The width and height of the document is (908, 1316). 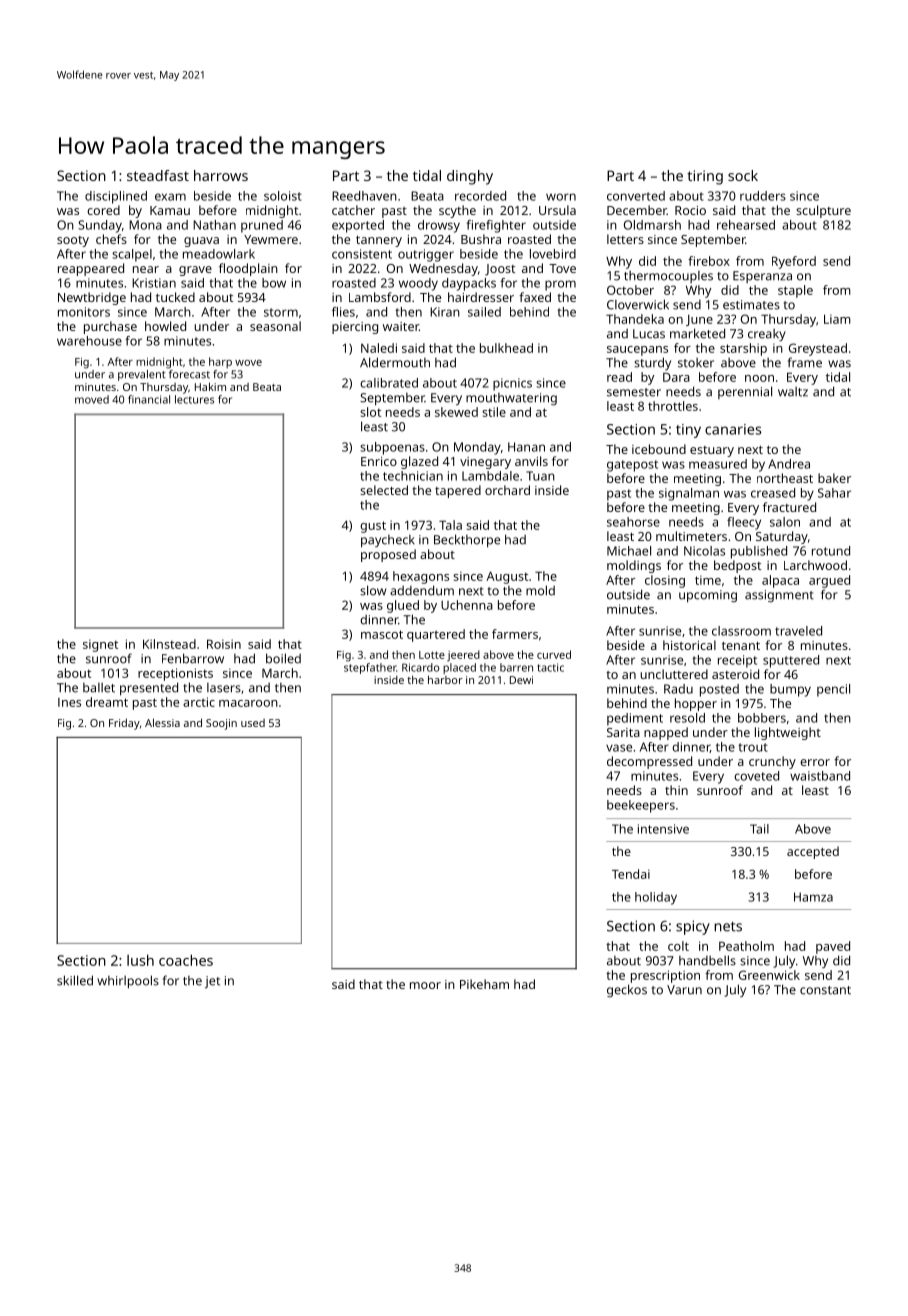 What do you see at coordinates (253, 723) in the document?
I see `used` at bounding box center [253, 723].
